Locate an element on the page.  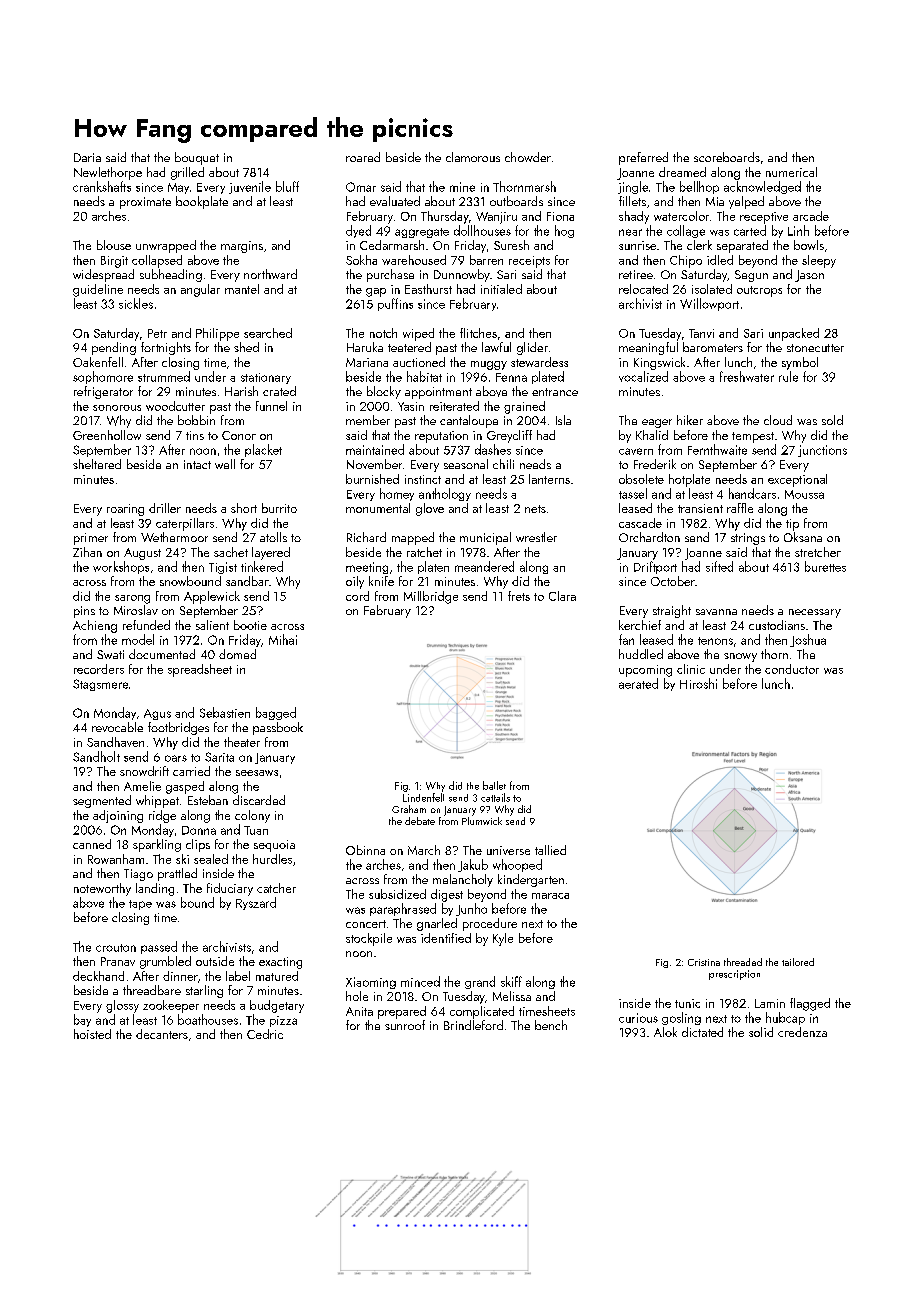
lanterns is located at coordinates (549, 479).
